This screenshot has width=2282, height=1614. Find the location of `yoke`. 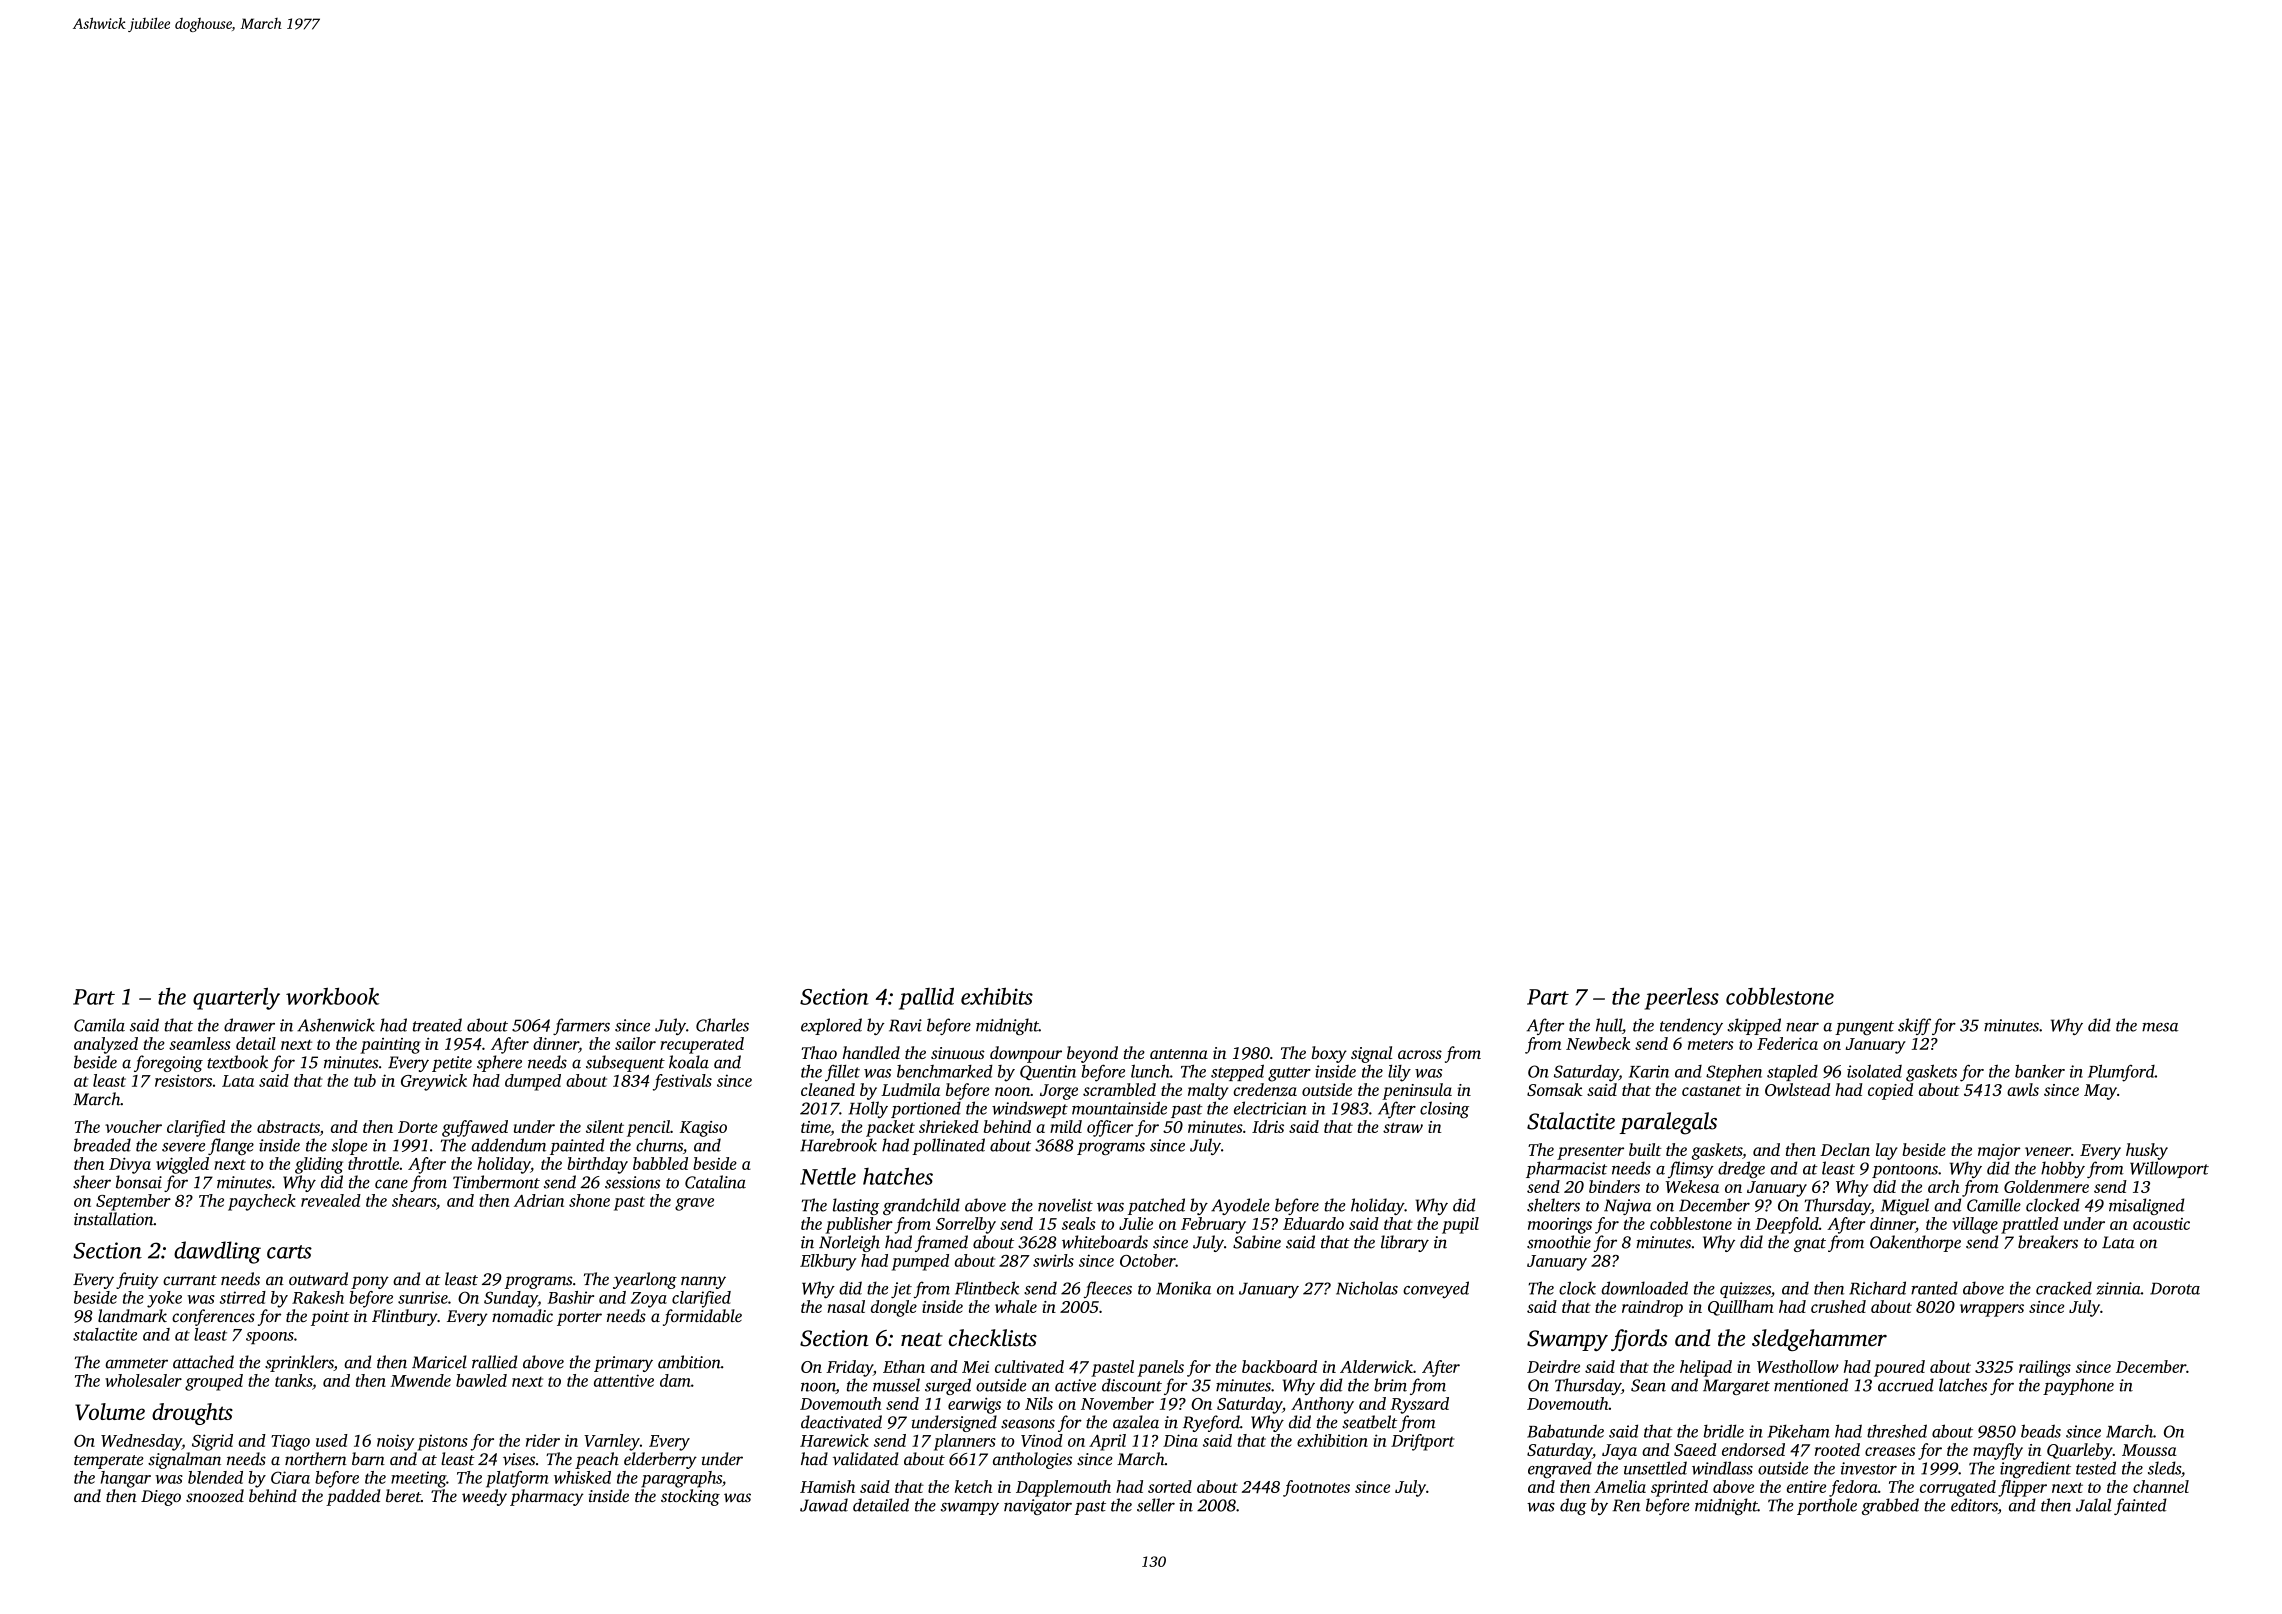

yoke is located at coordinates (164, 1299).
